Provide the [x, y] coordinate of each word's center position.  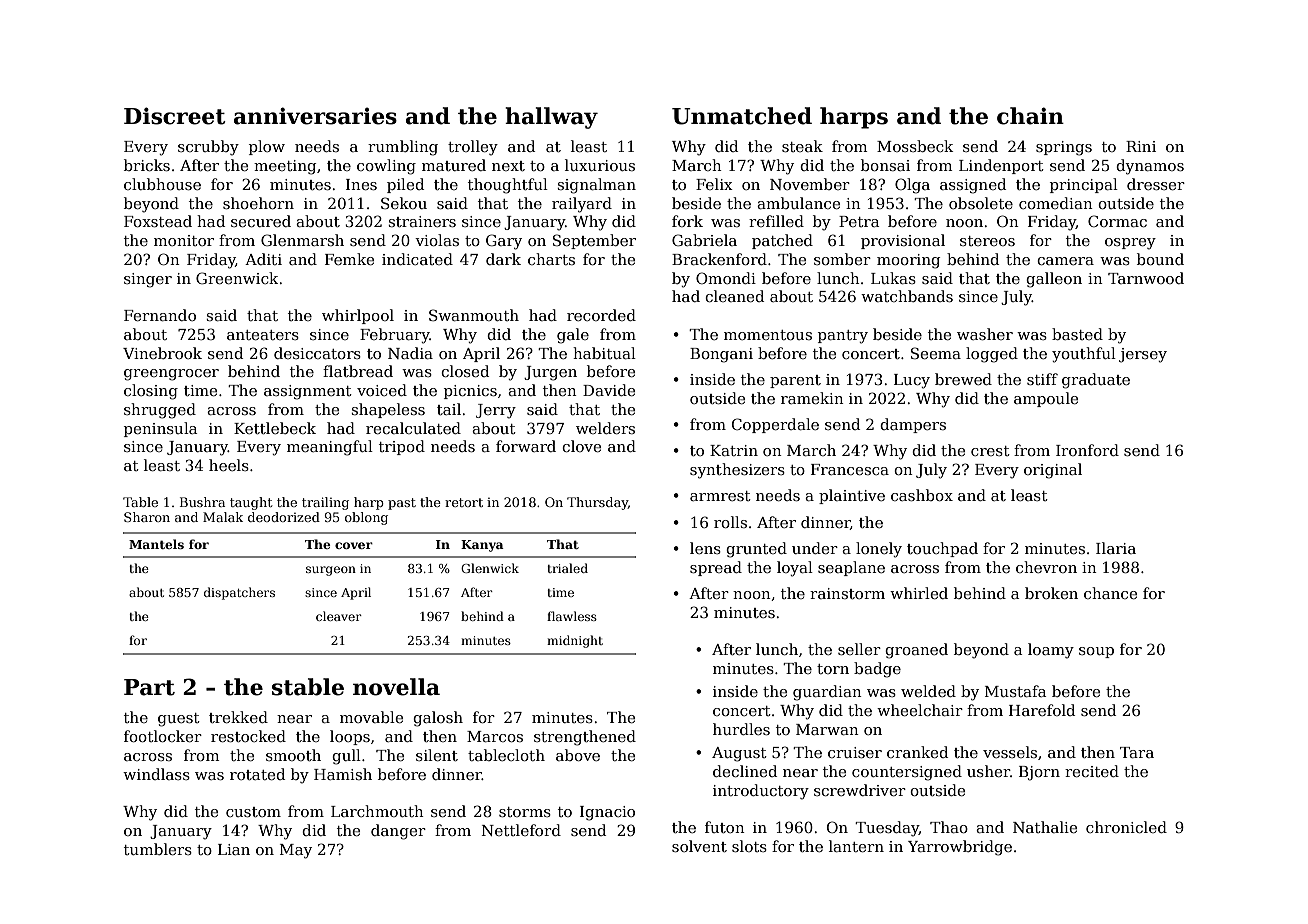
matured [454, 165]
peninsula [160, 429]
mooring [908, 261]
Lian [234, 849]
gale [573, 336]
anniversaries [315, 116]
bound [1160, 259]
